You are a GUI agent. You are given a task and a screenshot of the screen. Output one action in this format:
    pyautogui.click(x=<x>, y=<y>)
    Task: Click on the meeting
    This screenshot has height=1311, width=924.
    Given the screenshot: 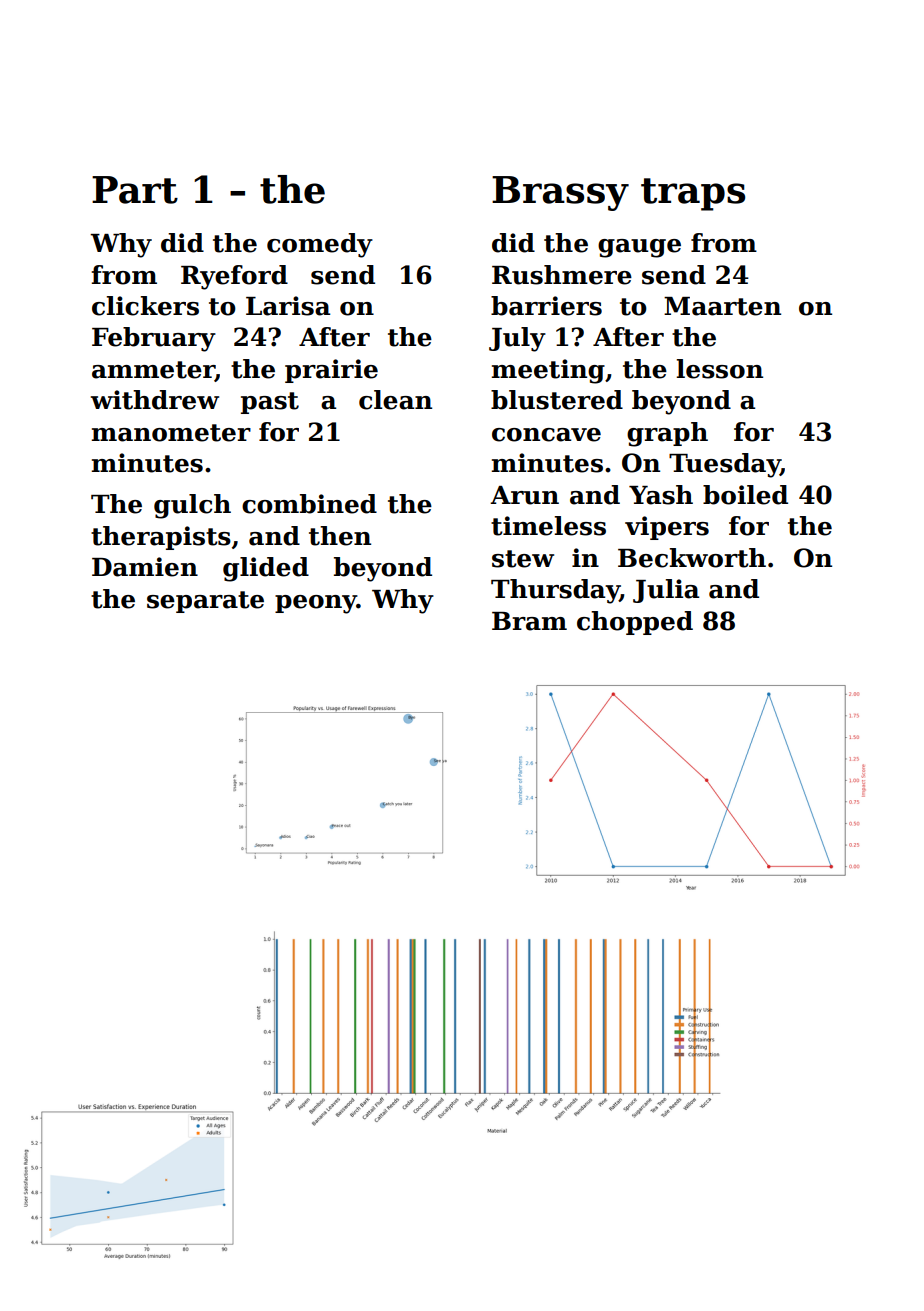 What is the action you would take?
    pyautogui.click(x=548, y=371)
